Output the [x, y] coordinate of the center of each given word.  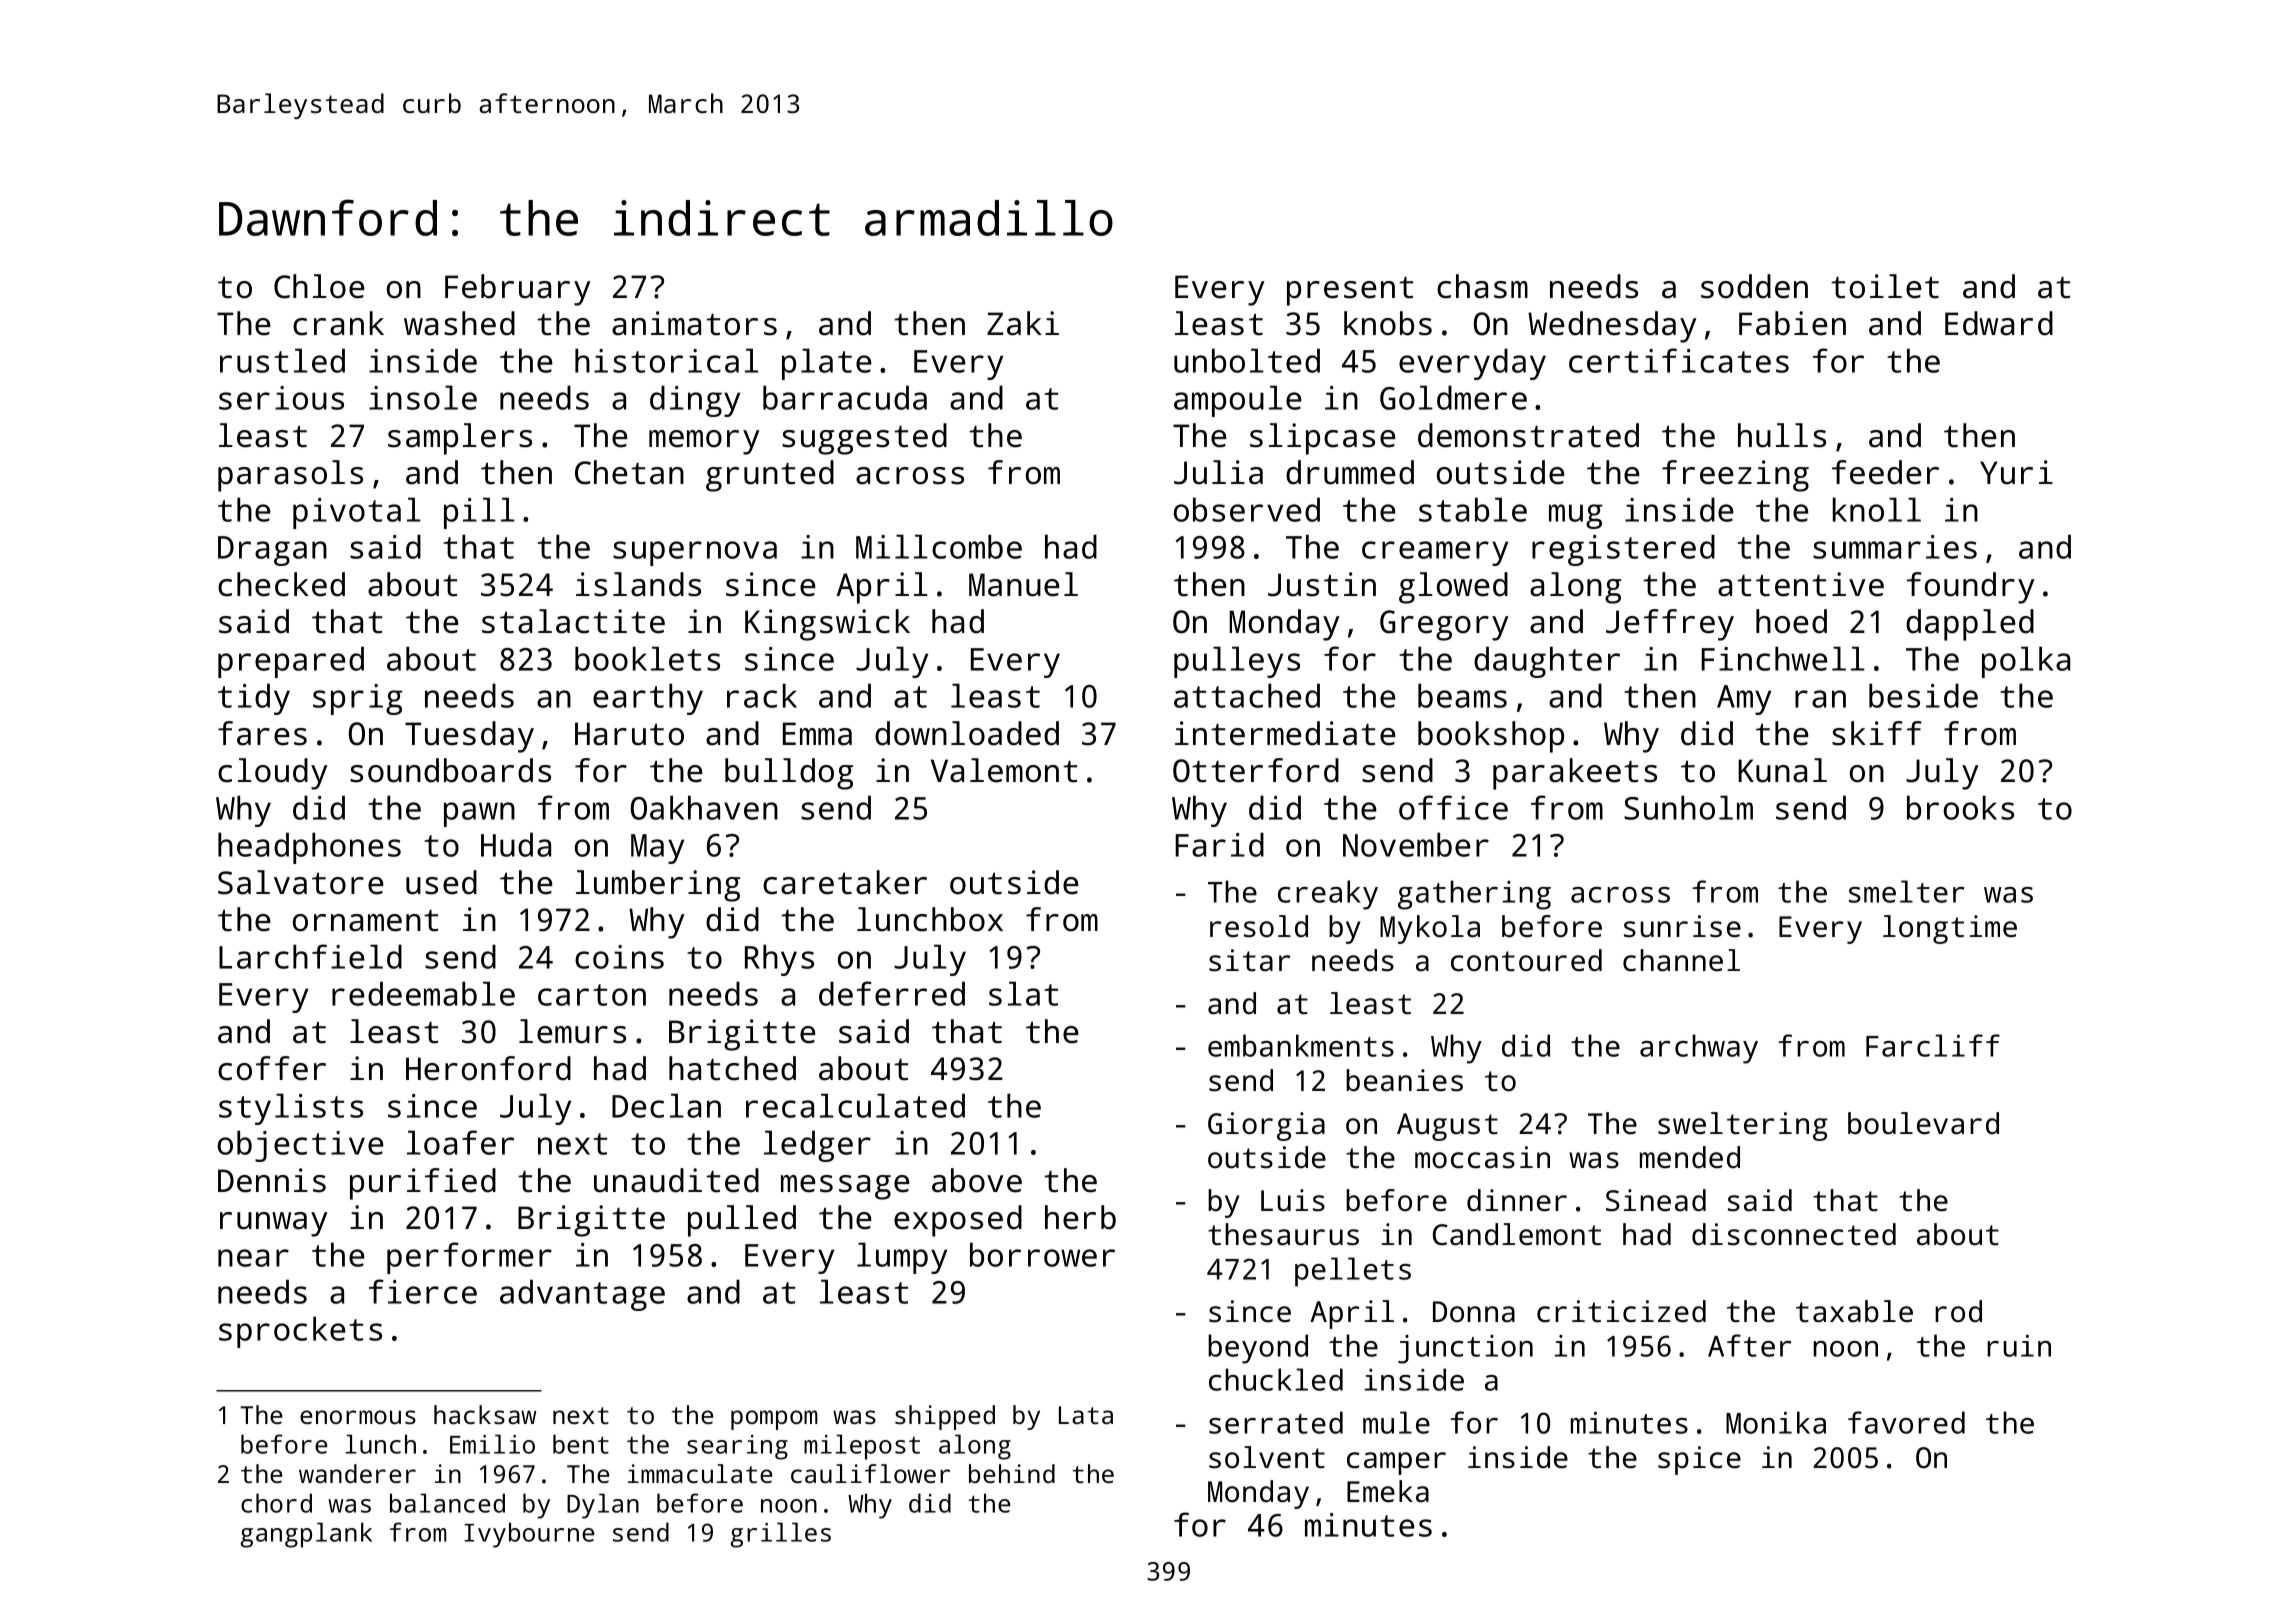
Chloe [319, 286]
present [1350, 291]
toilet [1885, 286]
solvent [1267, 1457]
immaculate [700, 1473]
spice [1699, 1460]
